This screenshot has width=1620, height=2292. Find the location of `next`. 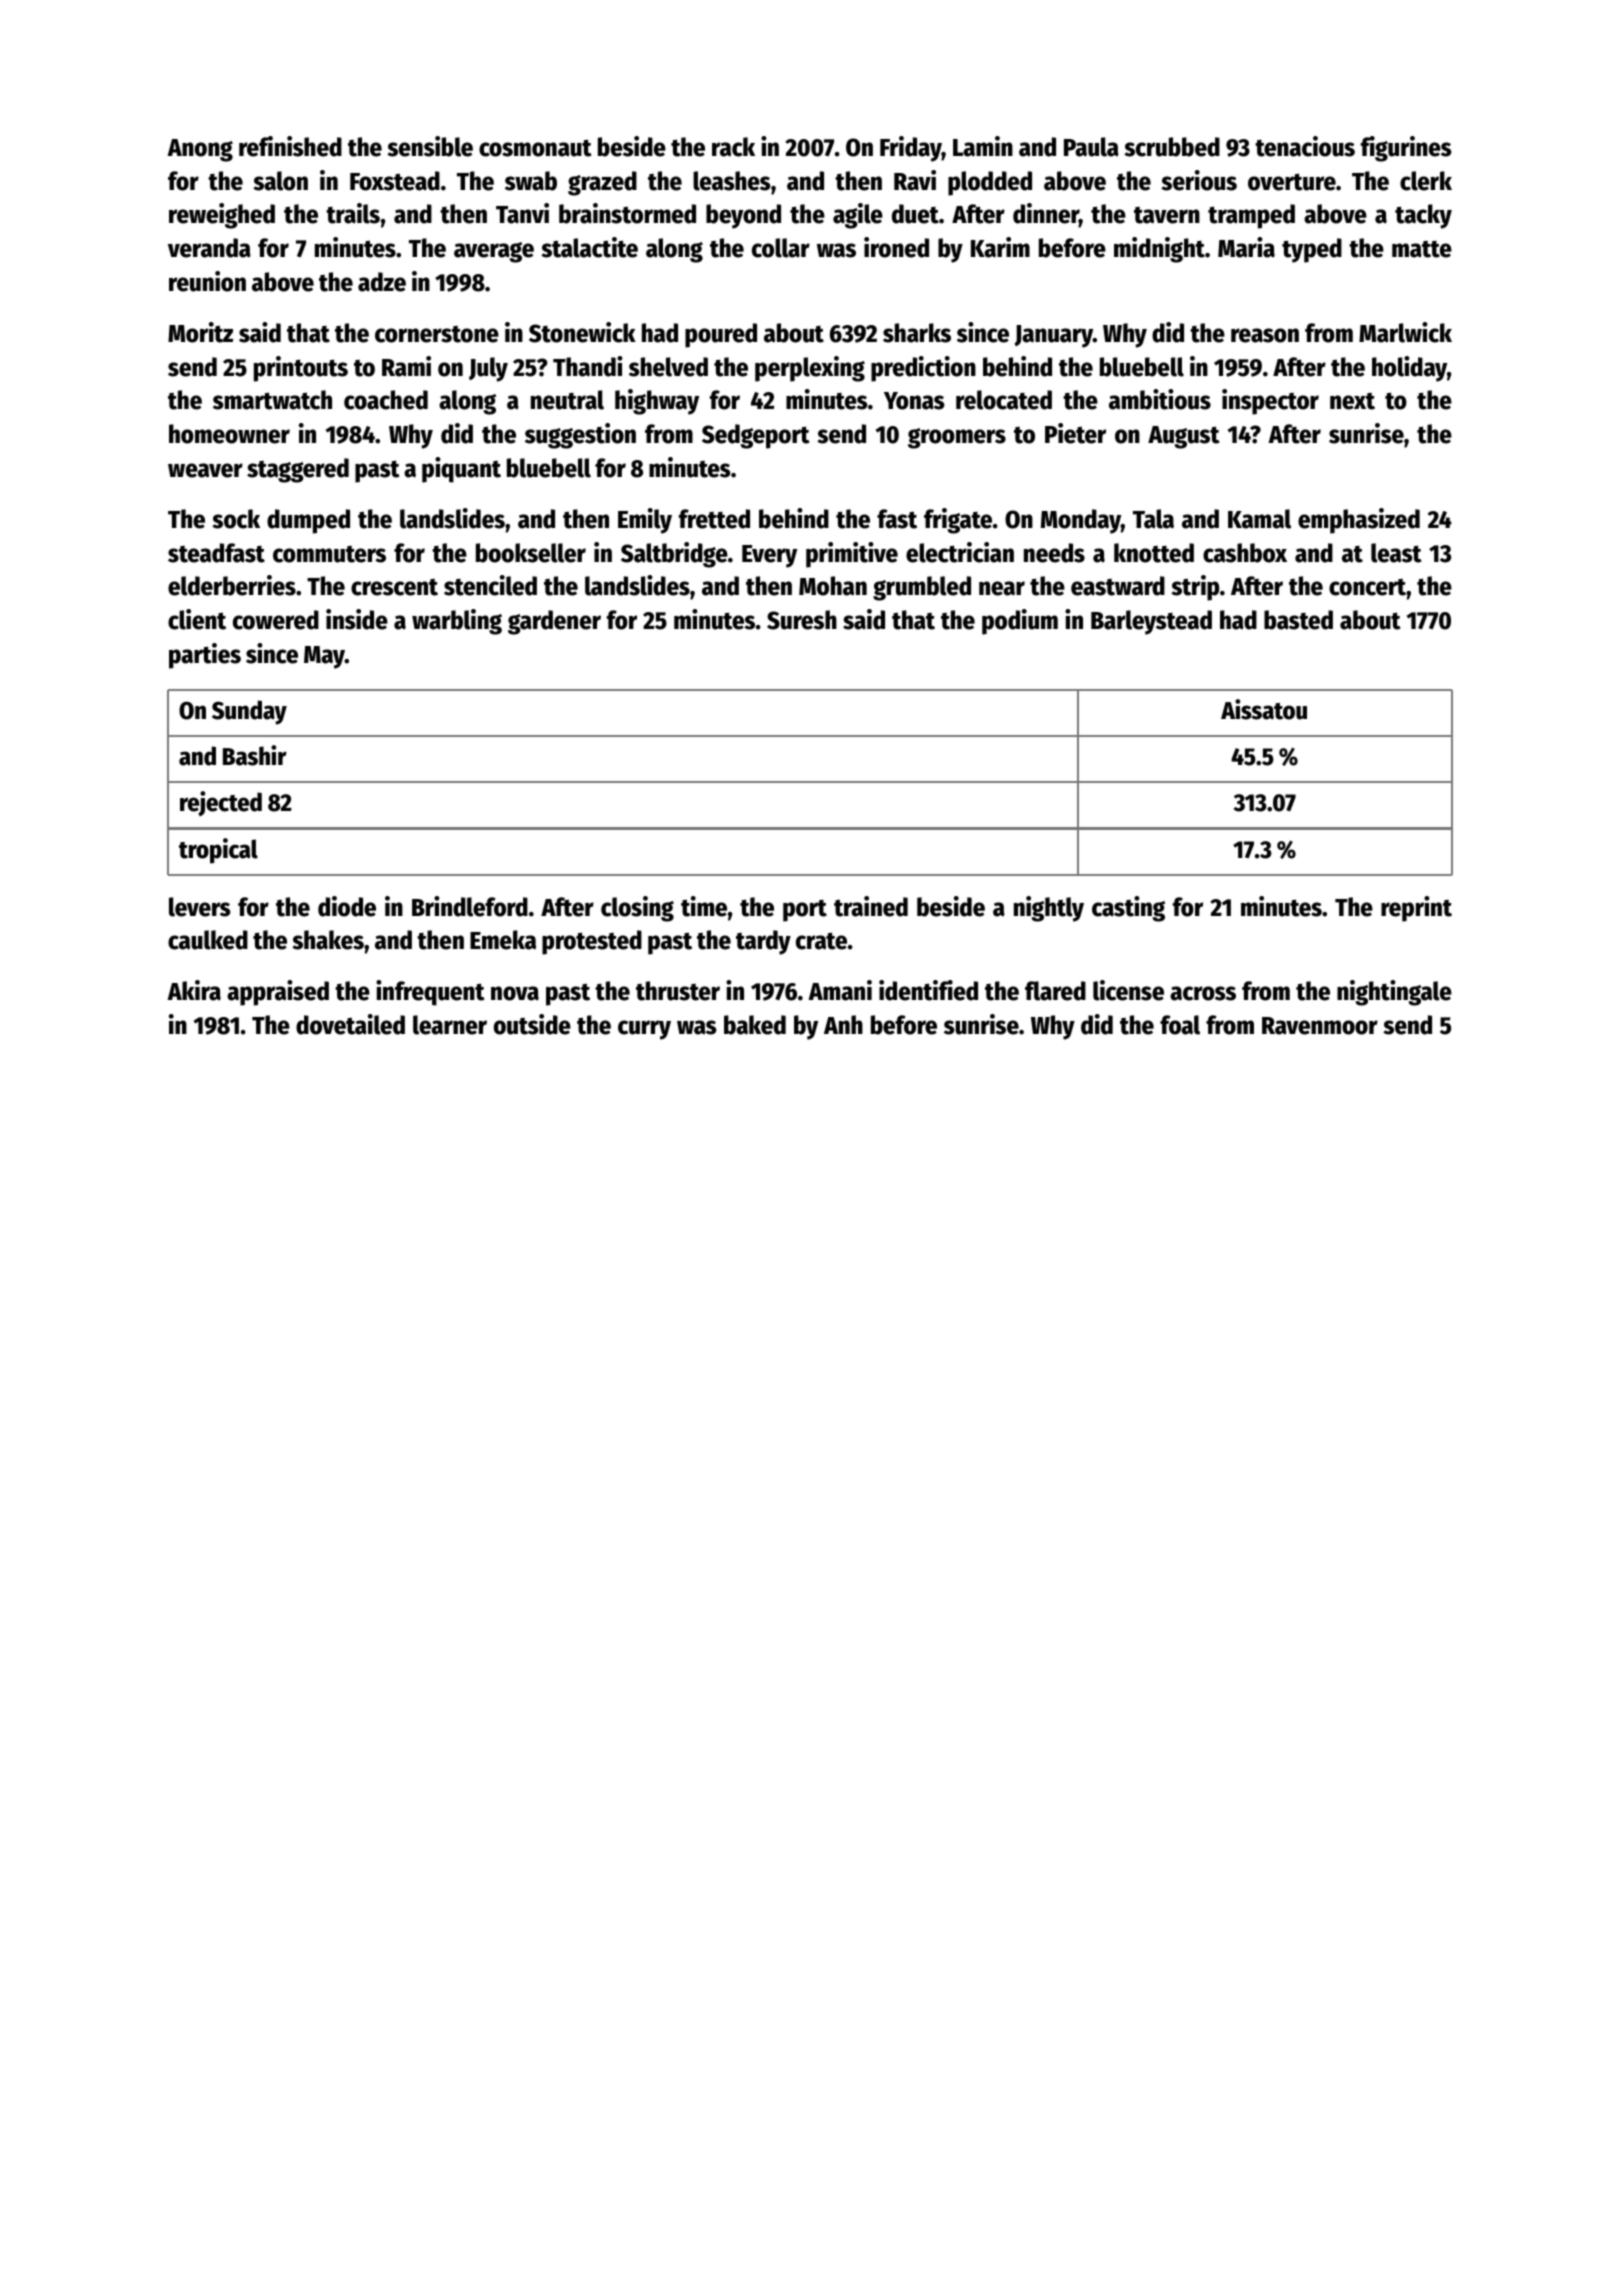

next is located at coordinates (1352, 401).
